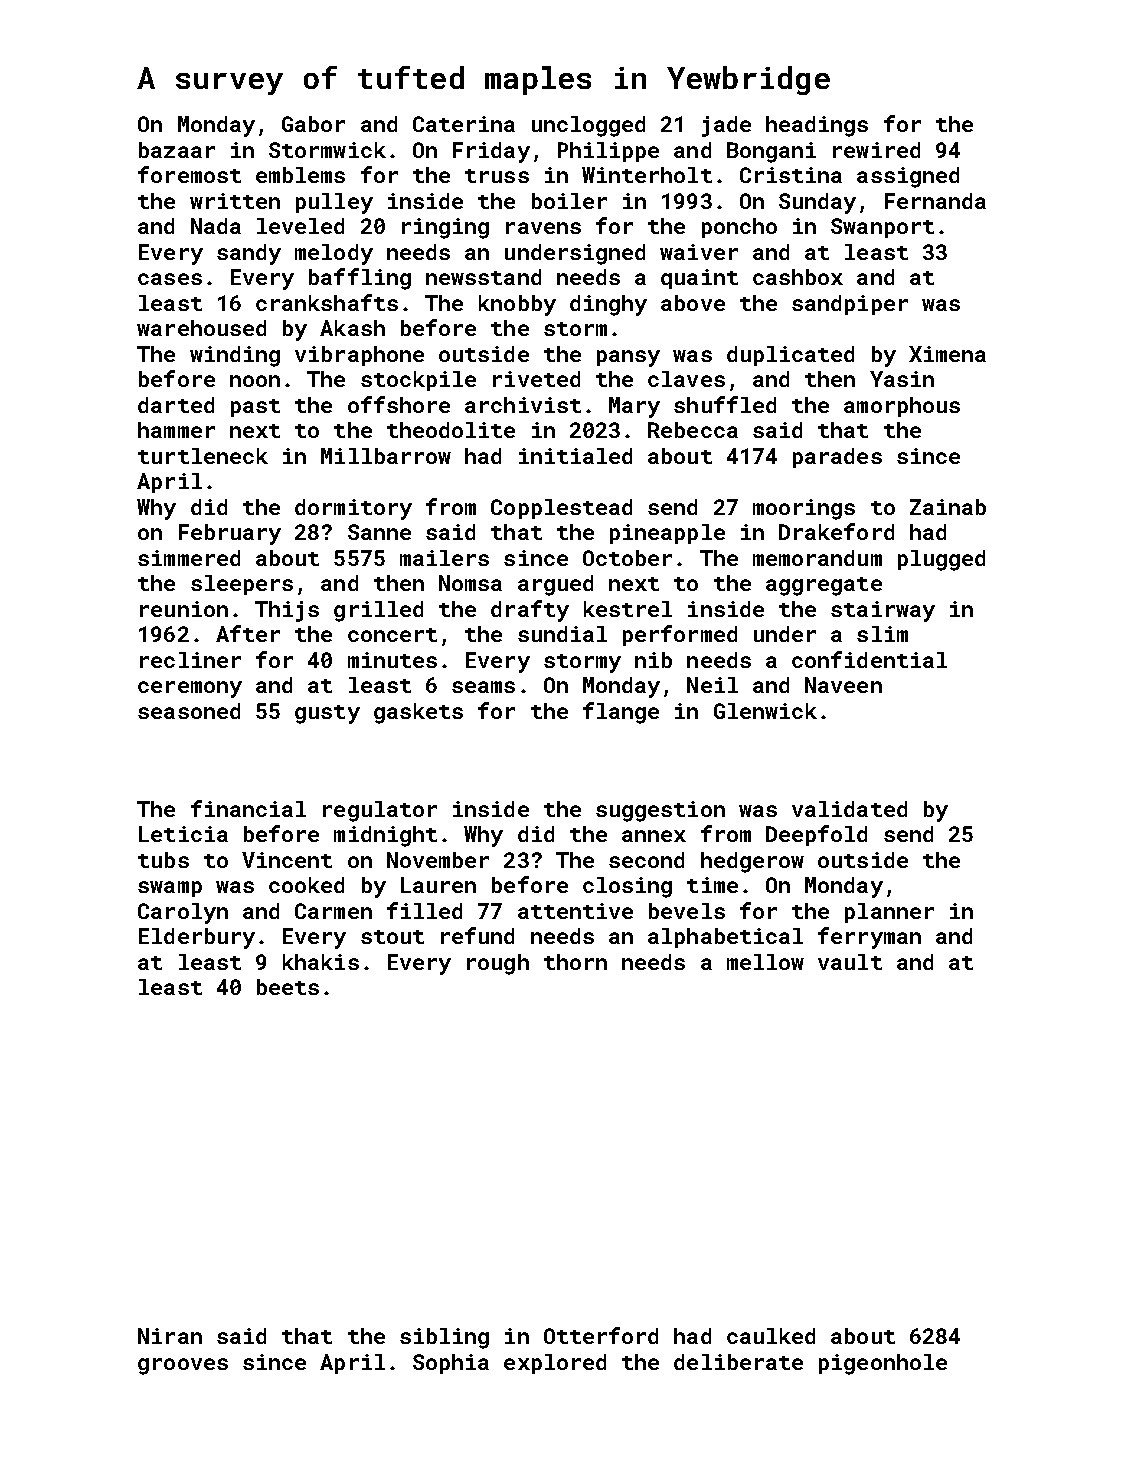 The image size is (1135, 1469). Describe the element at coordinates (444, 558) in the screenshot. I see `mailers` at that location.
